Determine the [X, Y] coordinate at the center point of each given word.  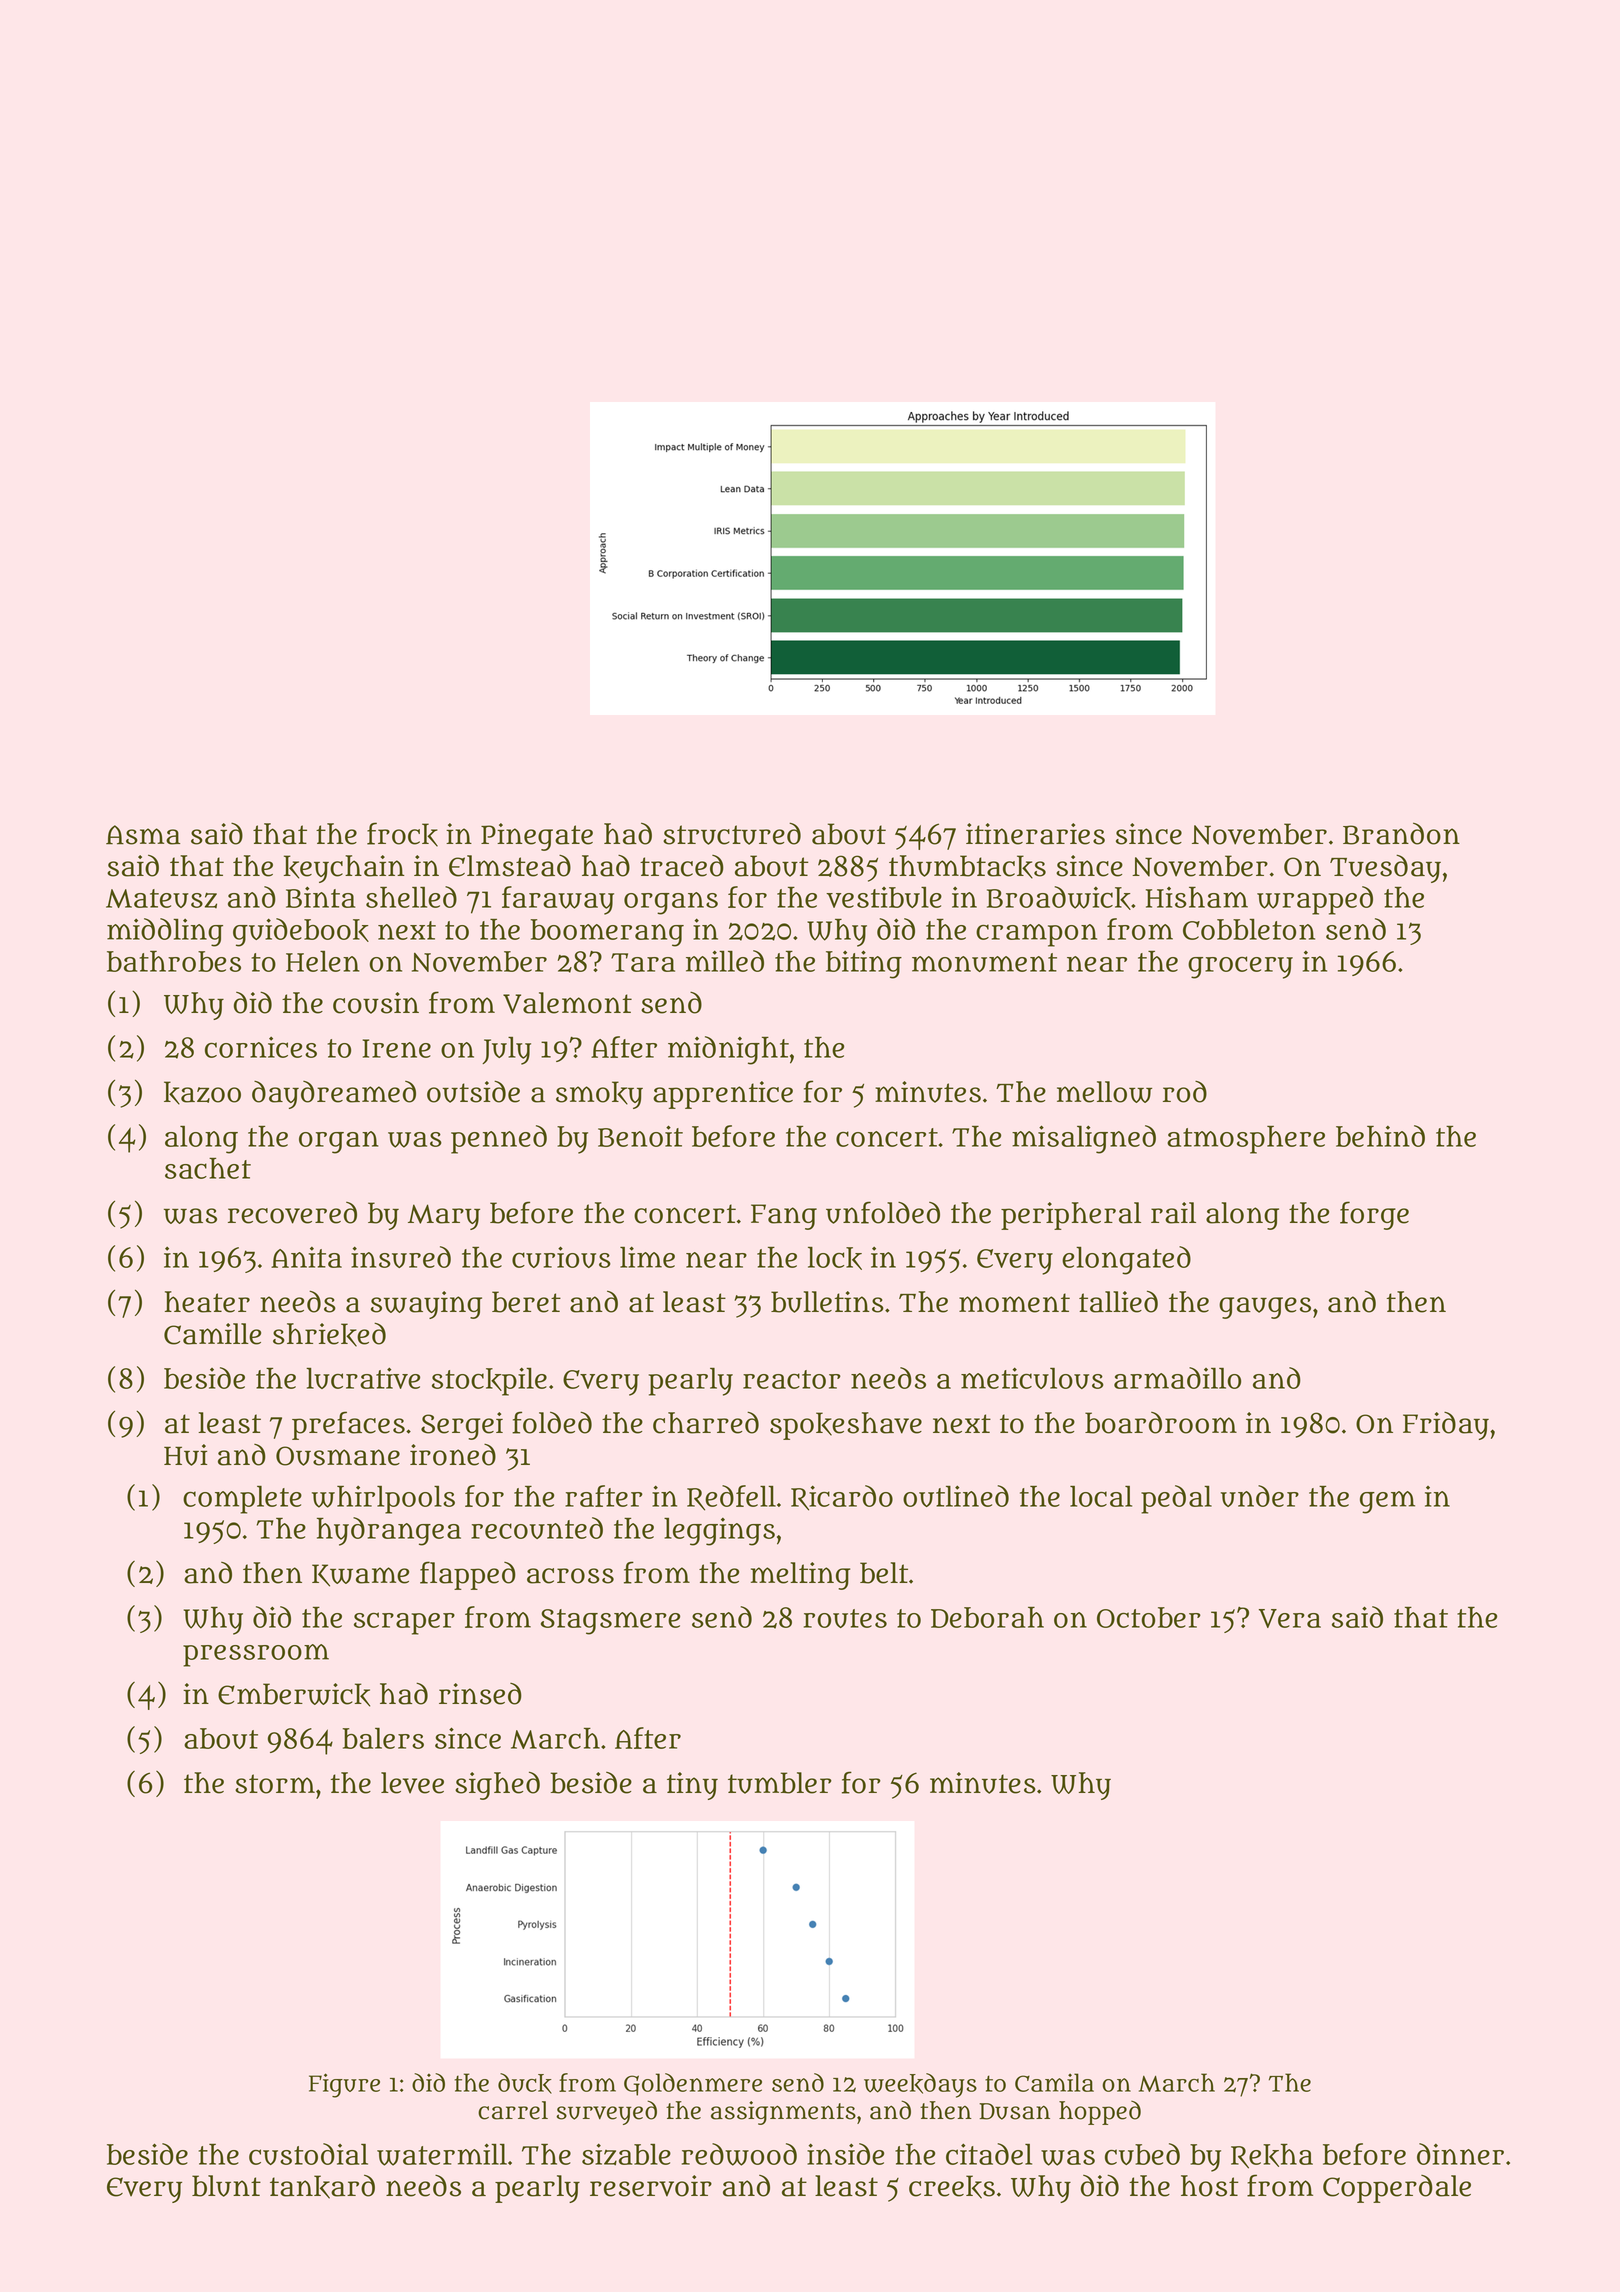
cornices [261, 1047]
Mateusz [161, 898]
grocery [1240, 967]
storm [275, 1784]
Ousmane [338, 1456]
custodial [308, 2154]
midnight [728, 1050]
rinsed [480, 1694]
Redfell [731, 1498]
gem [1387, 1502]
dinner [1460, 2154]
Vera [1290, 1618]
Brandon [1401, 833]
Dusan [1014, 2111]
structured [732, 833]
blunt [226, 2186]
